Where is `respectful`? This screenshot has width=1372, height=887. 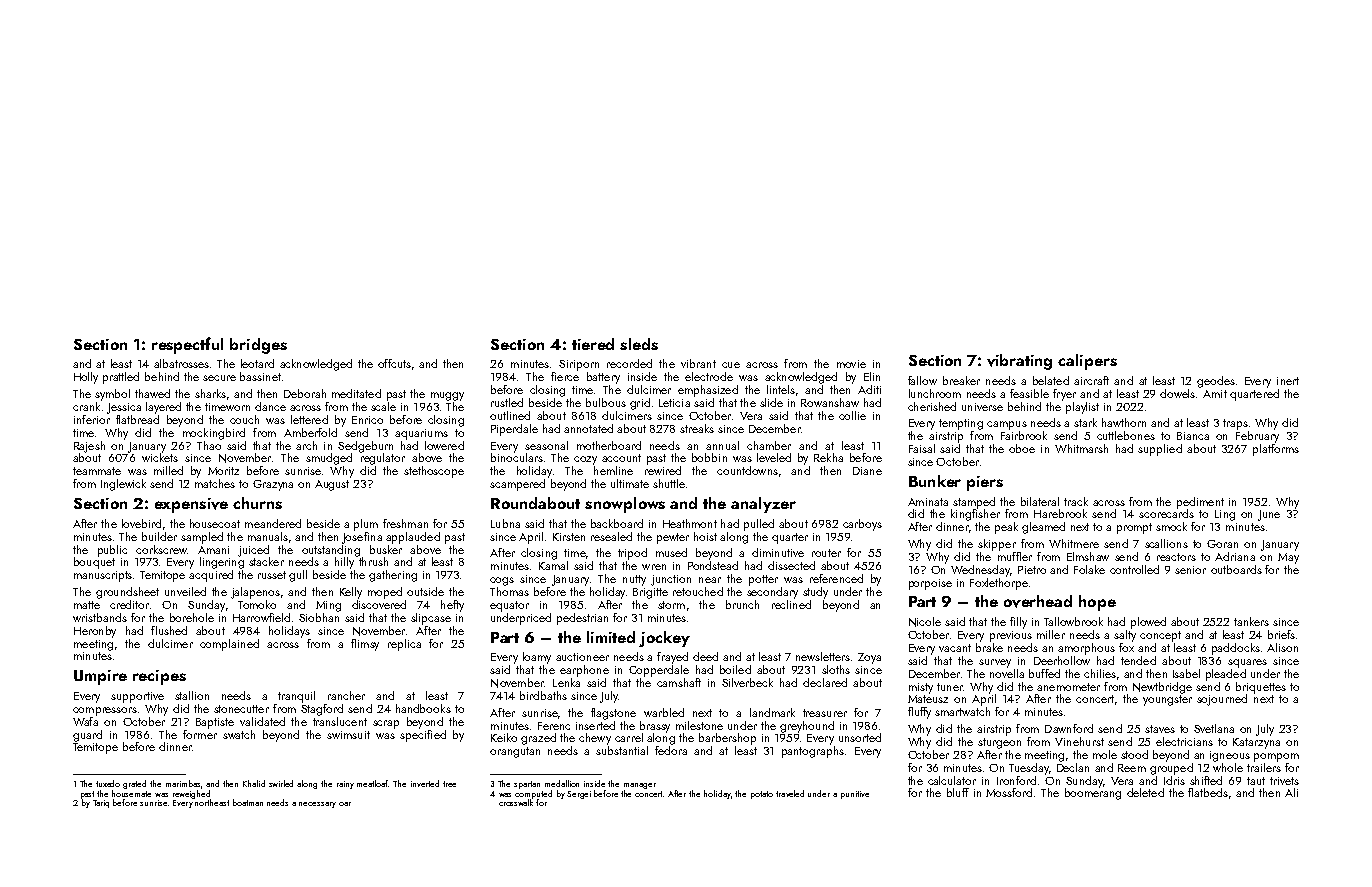 respectful is located at coordinates (187, 345).
